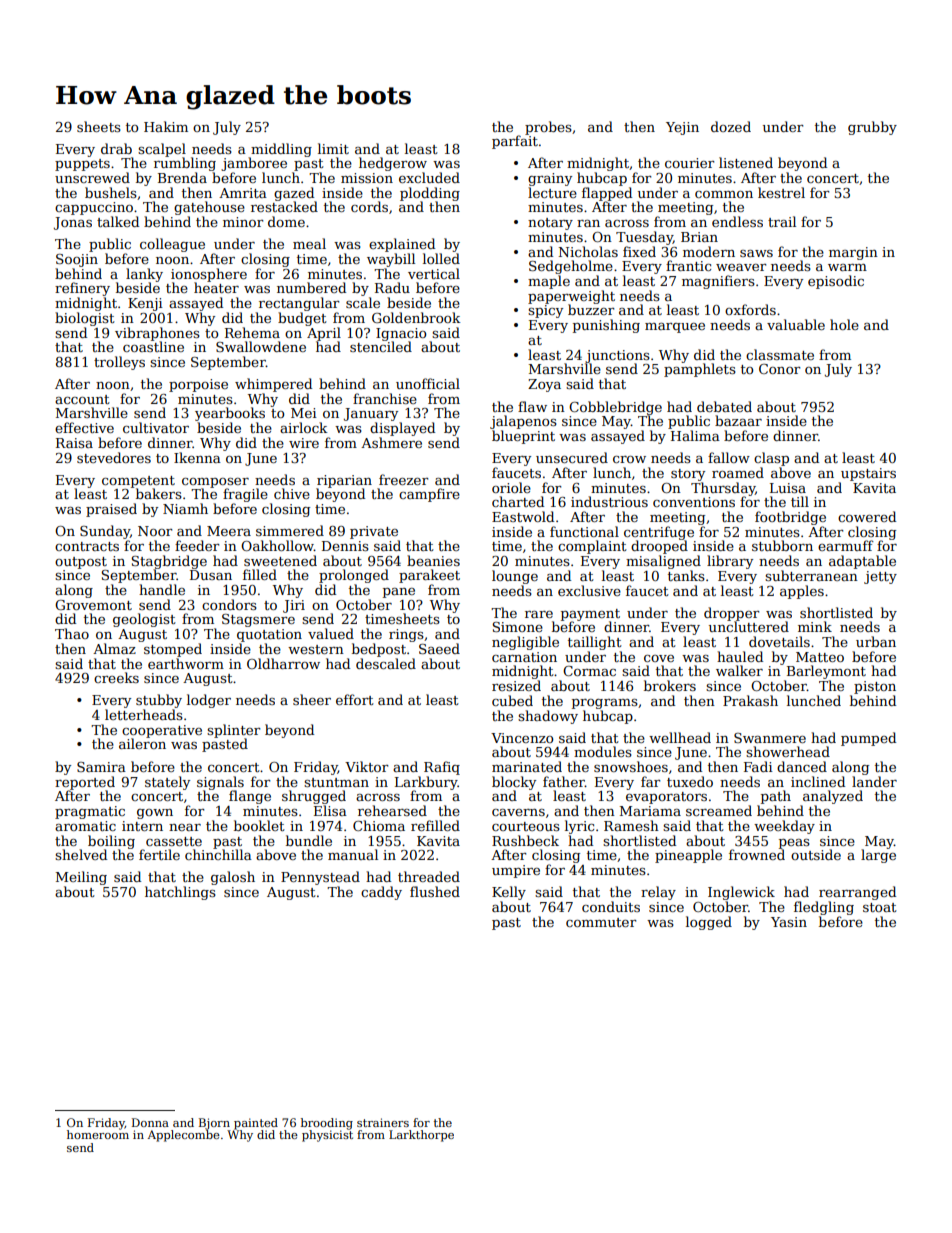 This page has height=1233, width=952. Describe the element at coordinates (385, 398) in the page. I see `franchise` at that location.
